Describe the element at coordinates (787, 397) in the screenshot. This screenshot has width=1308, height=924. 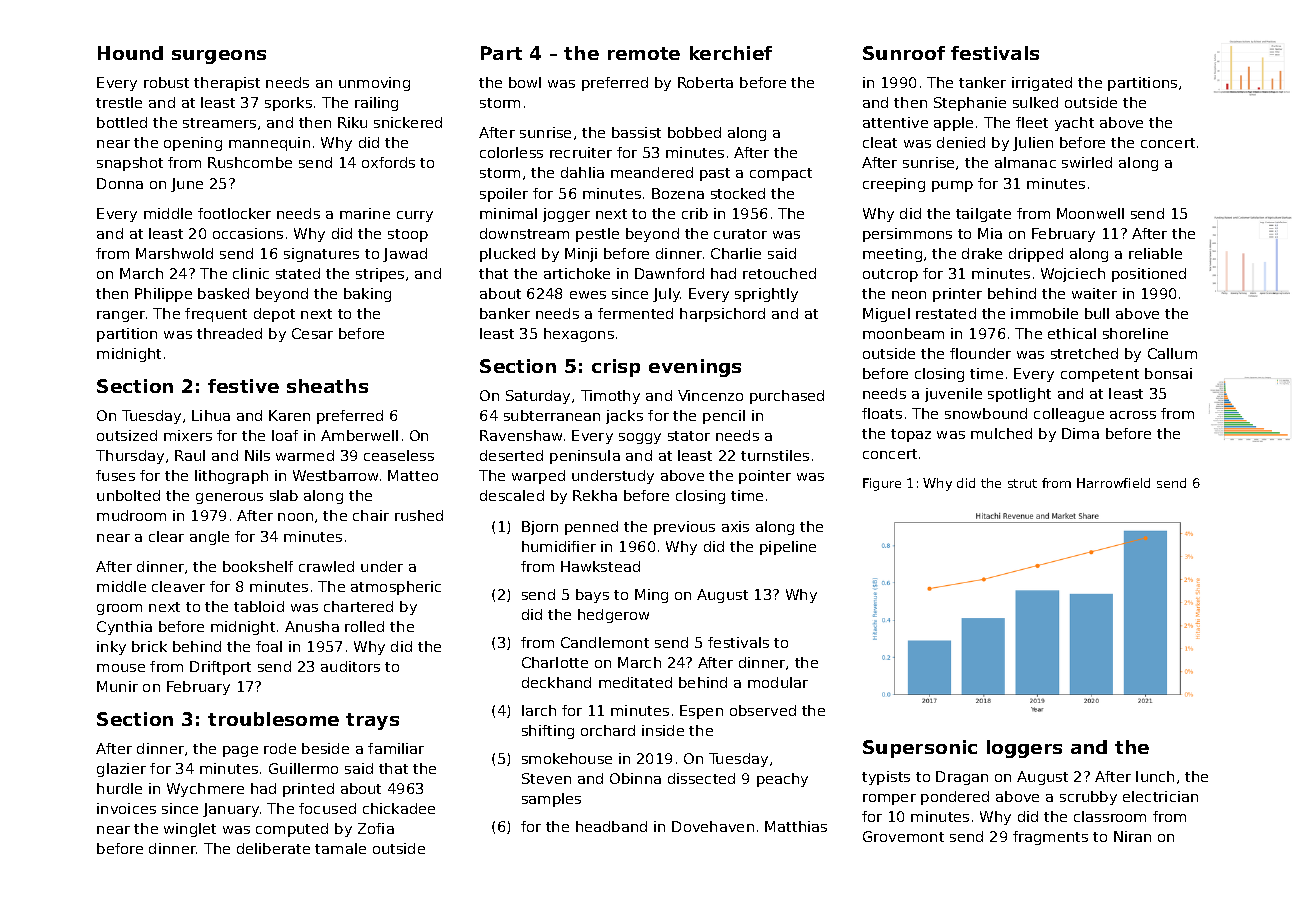
I see `purchased` at that location.
